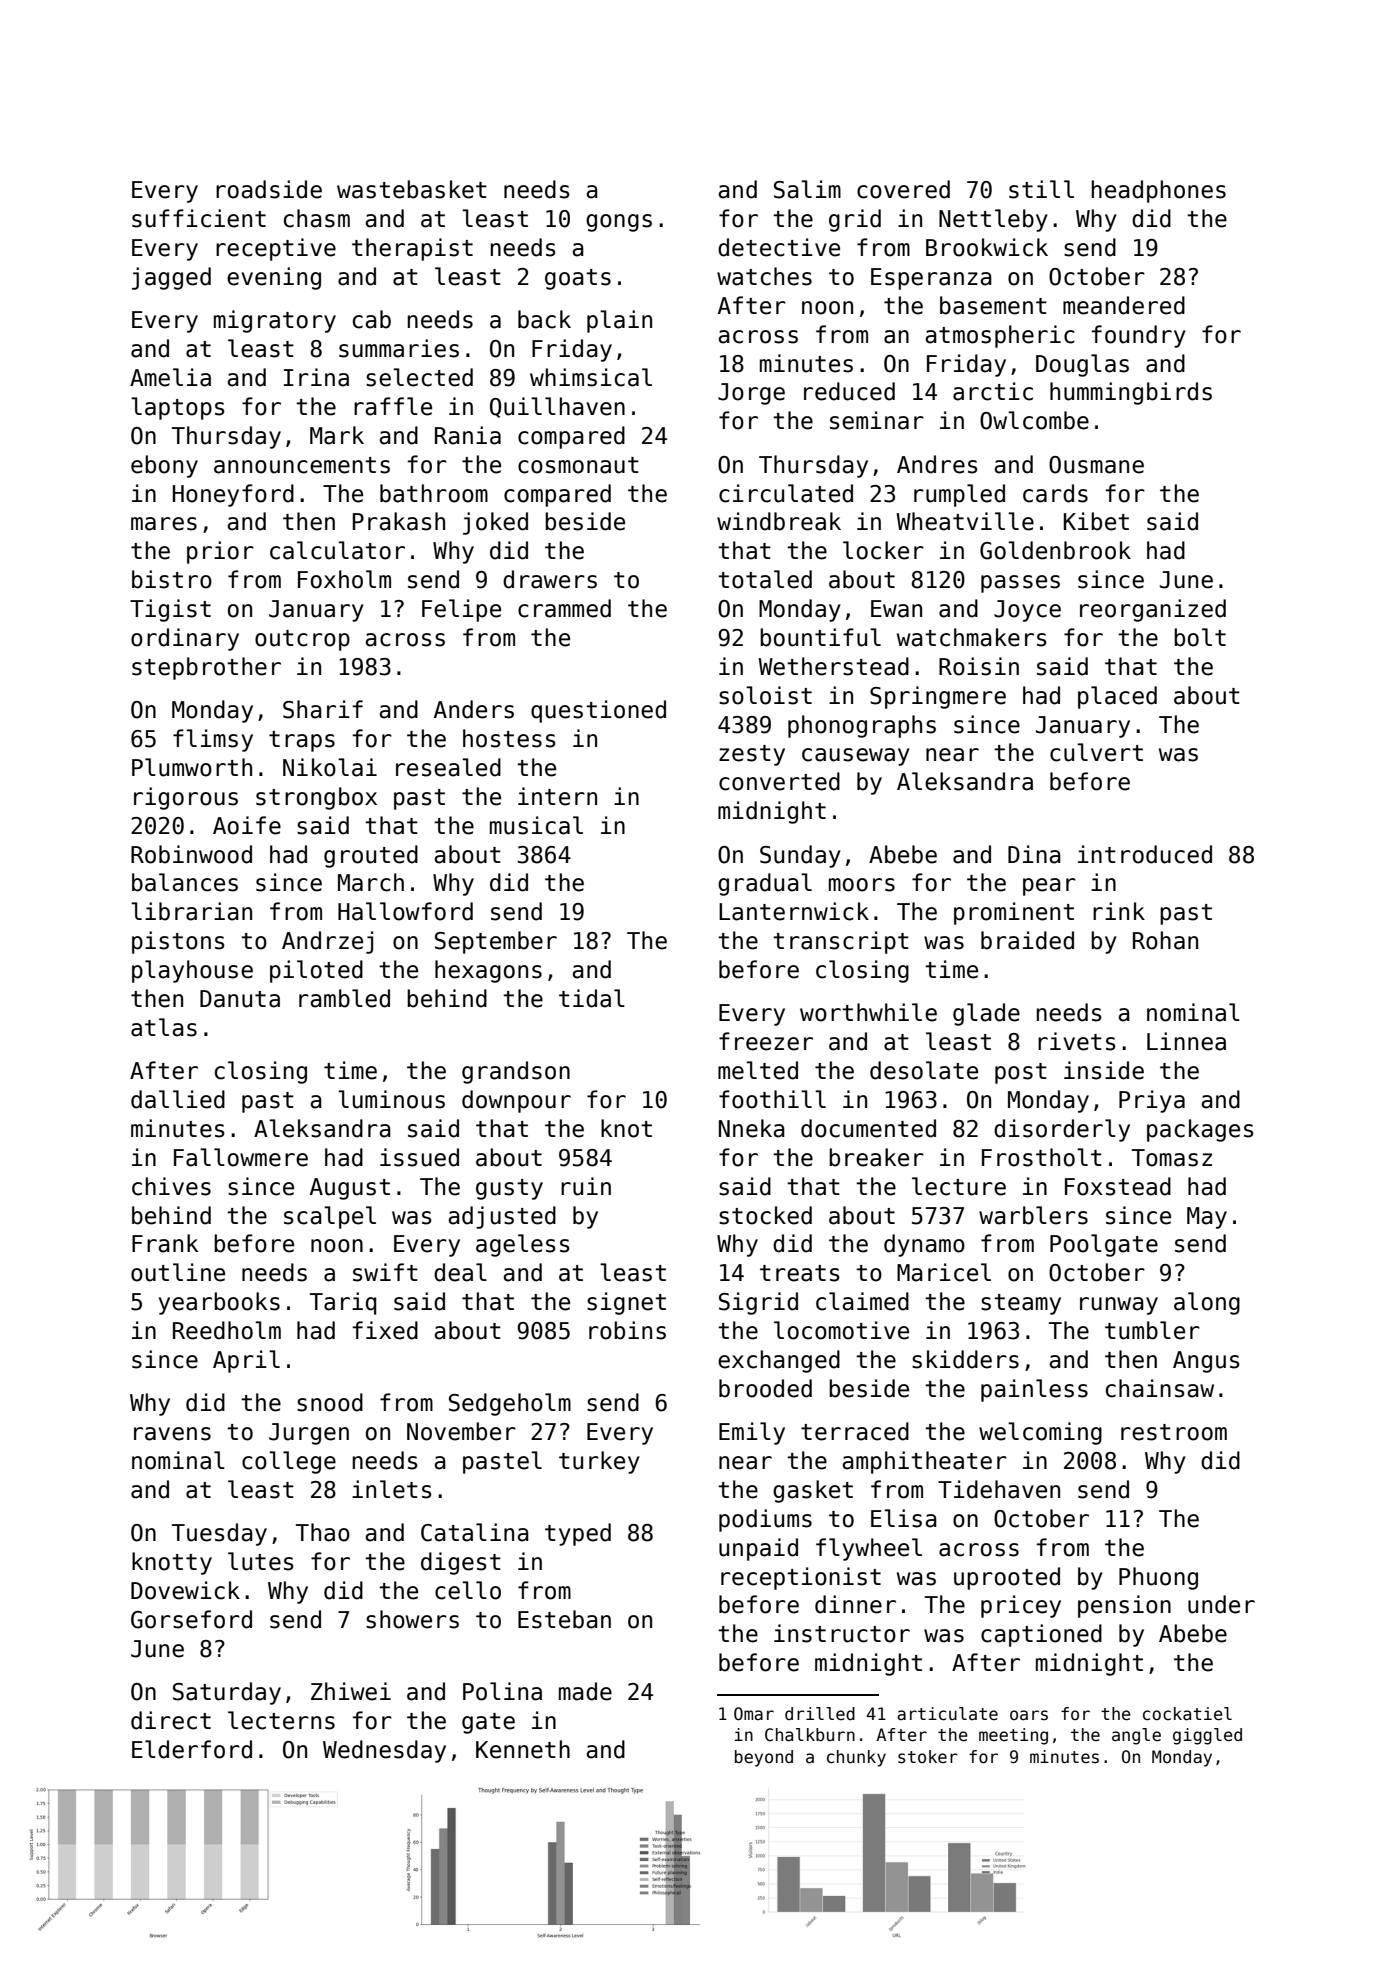 Image resolution: width=1386 pixels, height=1969 pixels. What do you see at coordinates (764, 1758) in the screenshot?
I see `beyond` at bounding box center [764, 1758].
